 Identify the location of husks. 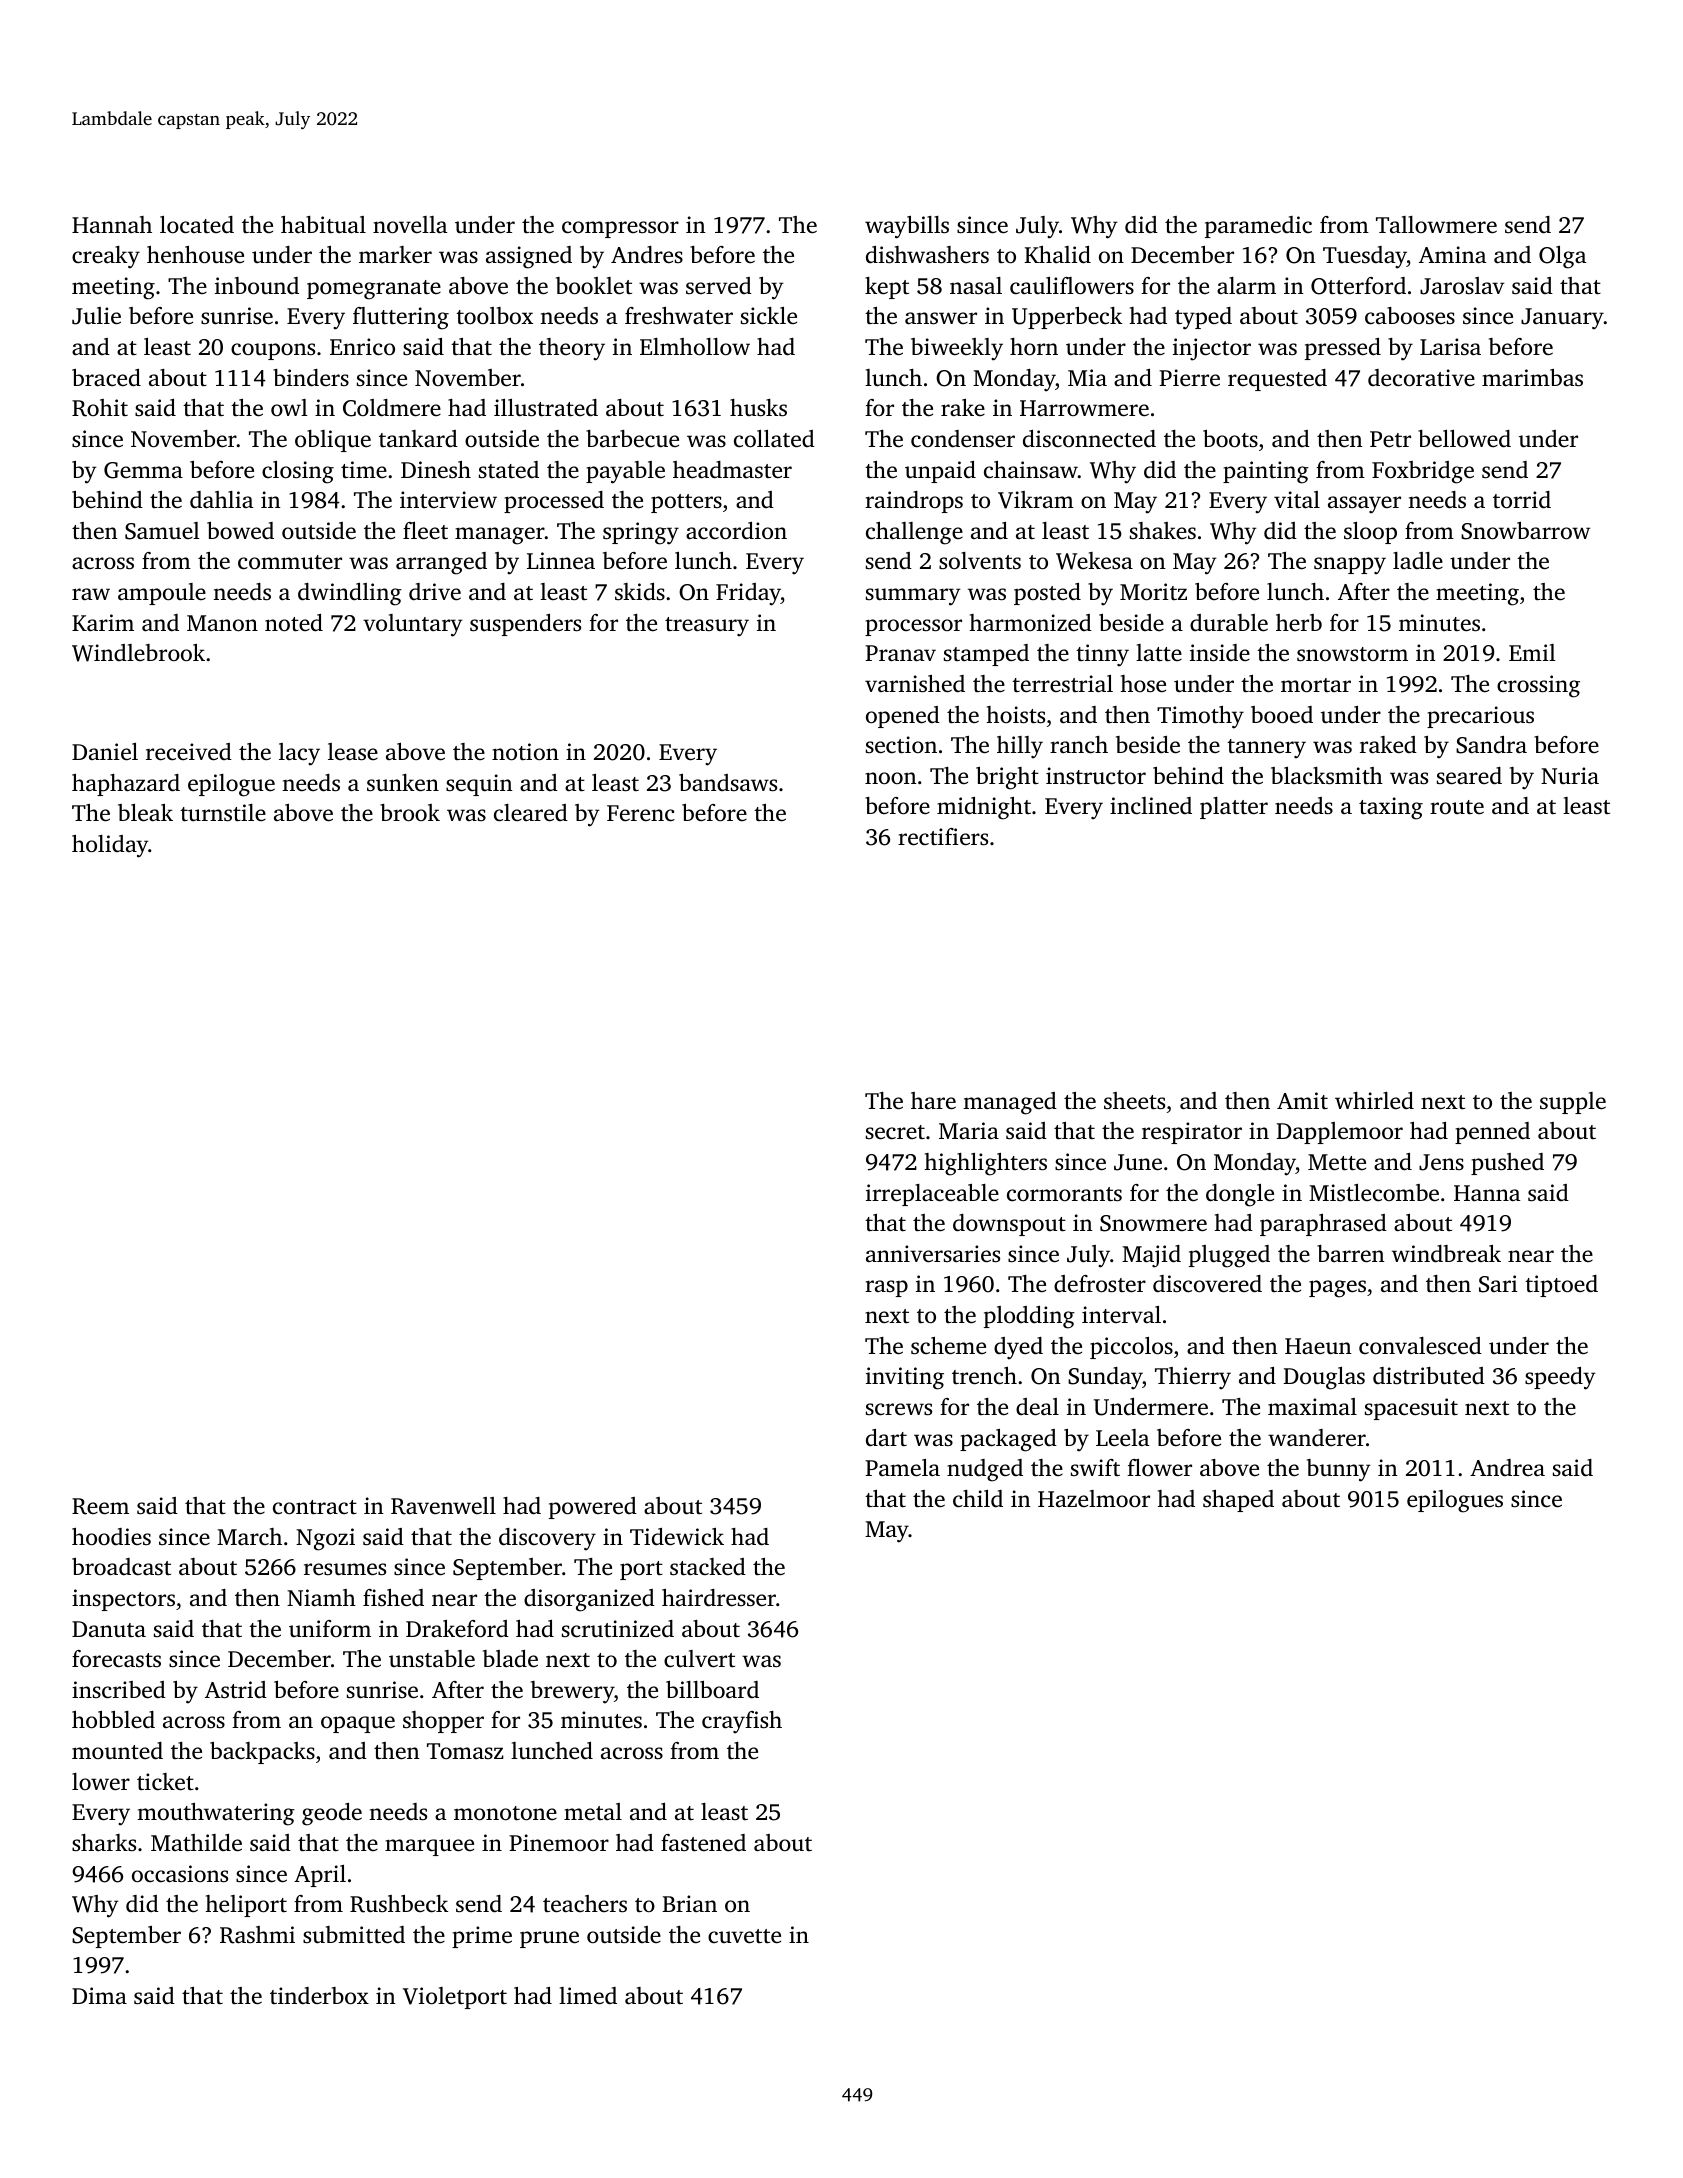
(758, 408).
